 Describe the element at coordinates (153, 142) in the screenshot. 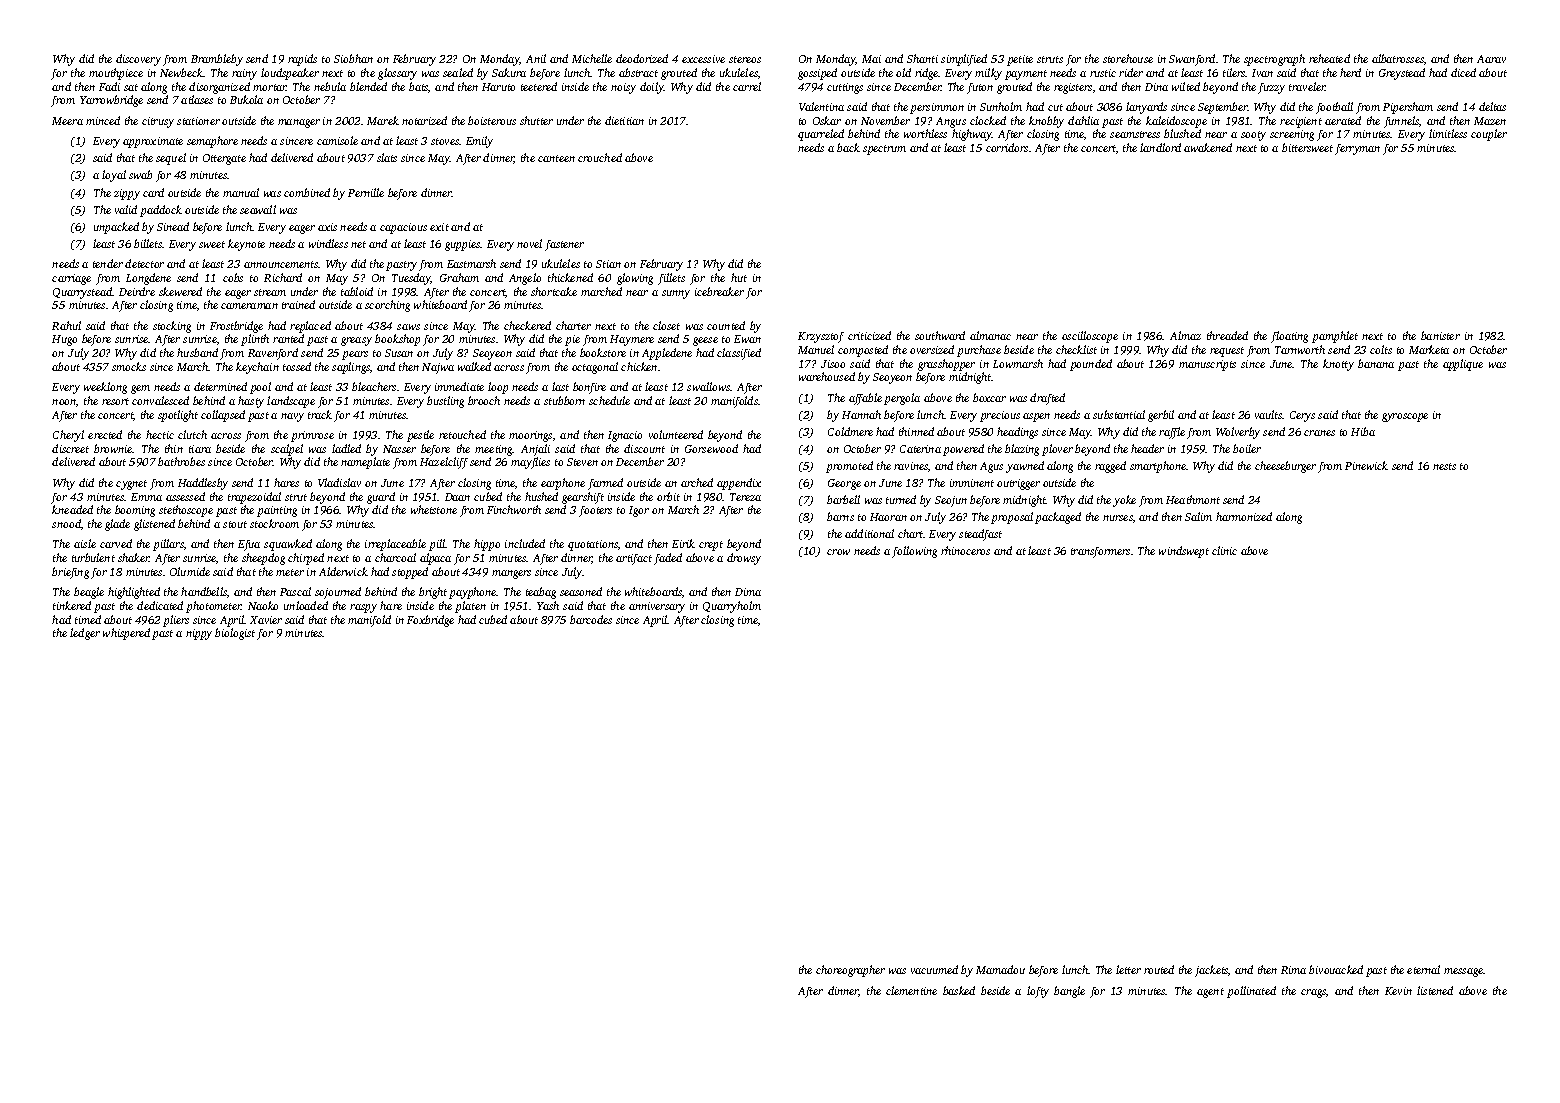

I see `approximate` at that location.
